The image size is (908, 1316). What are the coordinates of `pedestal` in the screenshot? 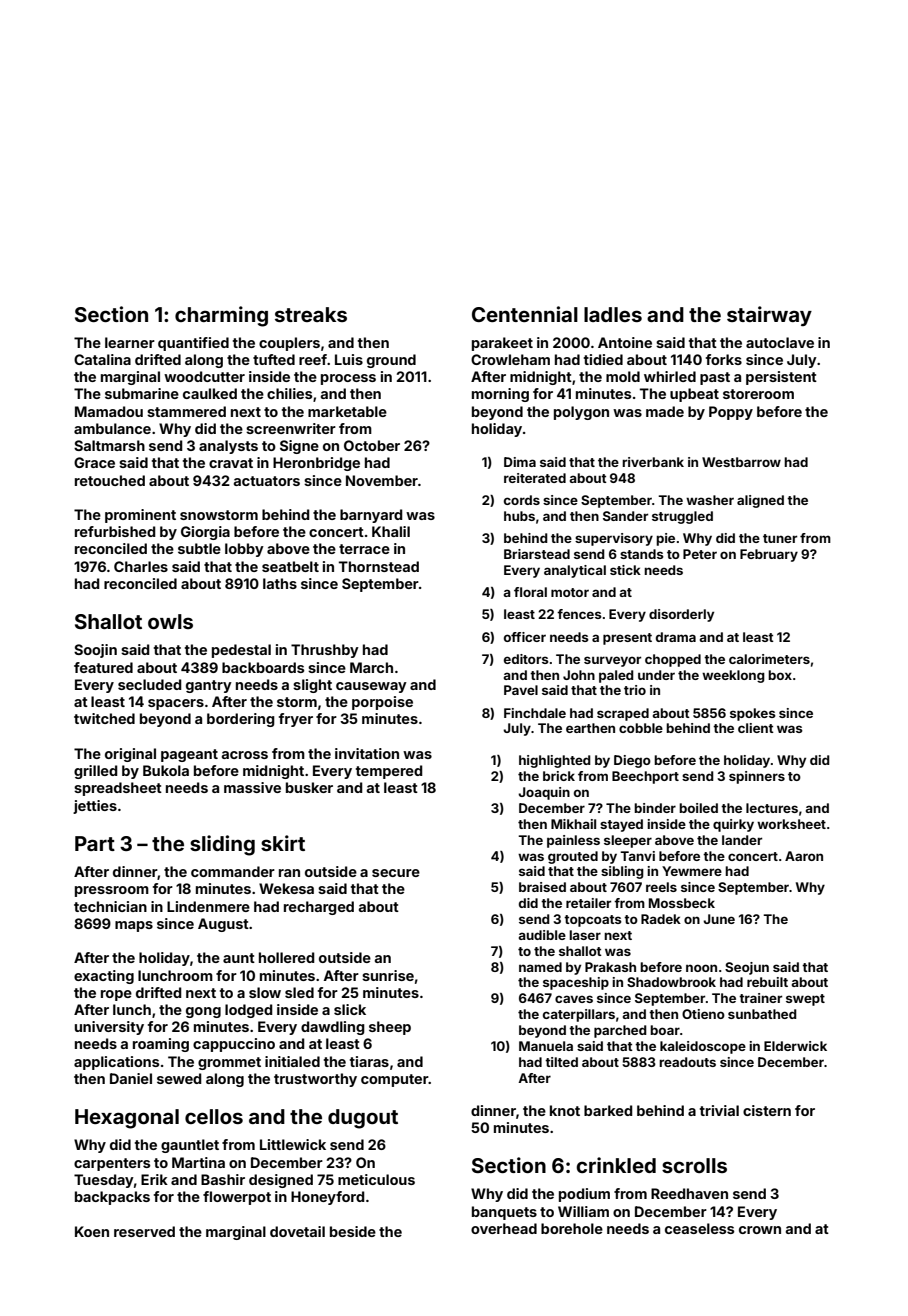 It's located at (241, 651).
